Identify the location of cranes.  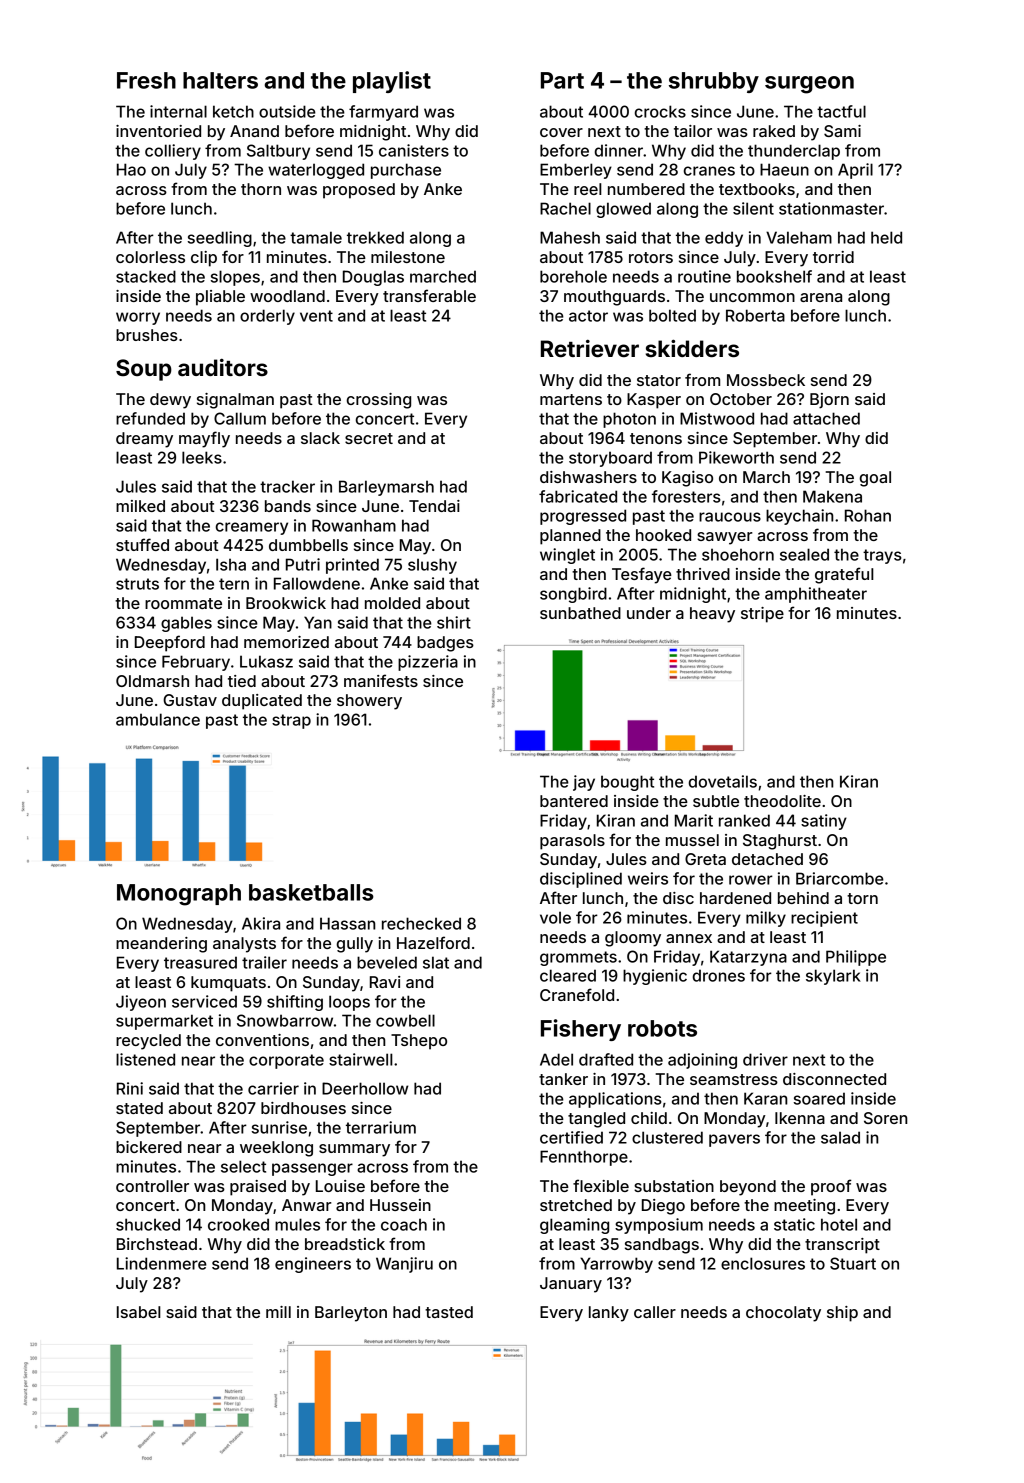
(709, 171).
